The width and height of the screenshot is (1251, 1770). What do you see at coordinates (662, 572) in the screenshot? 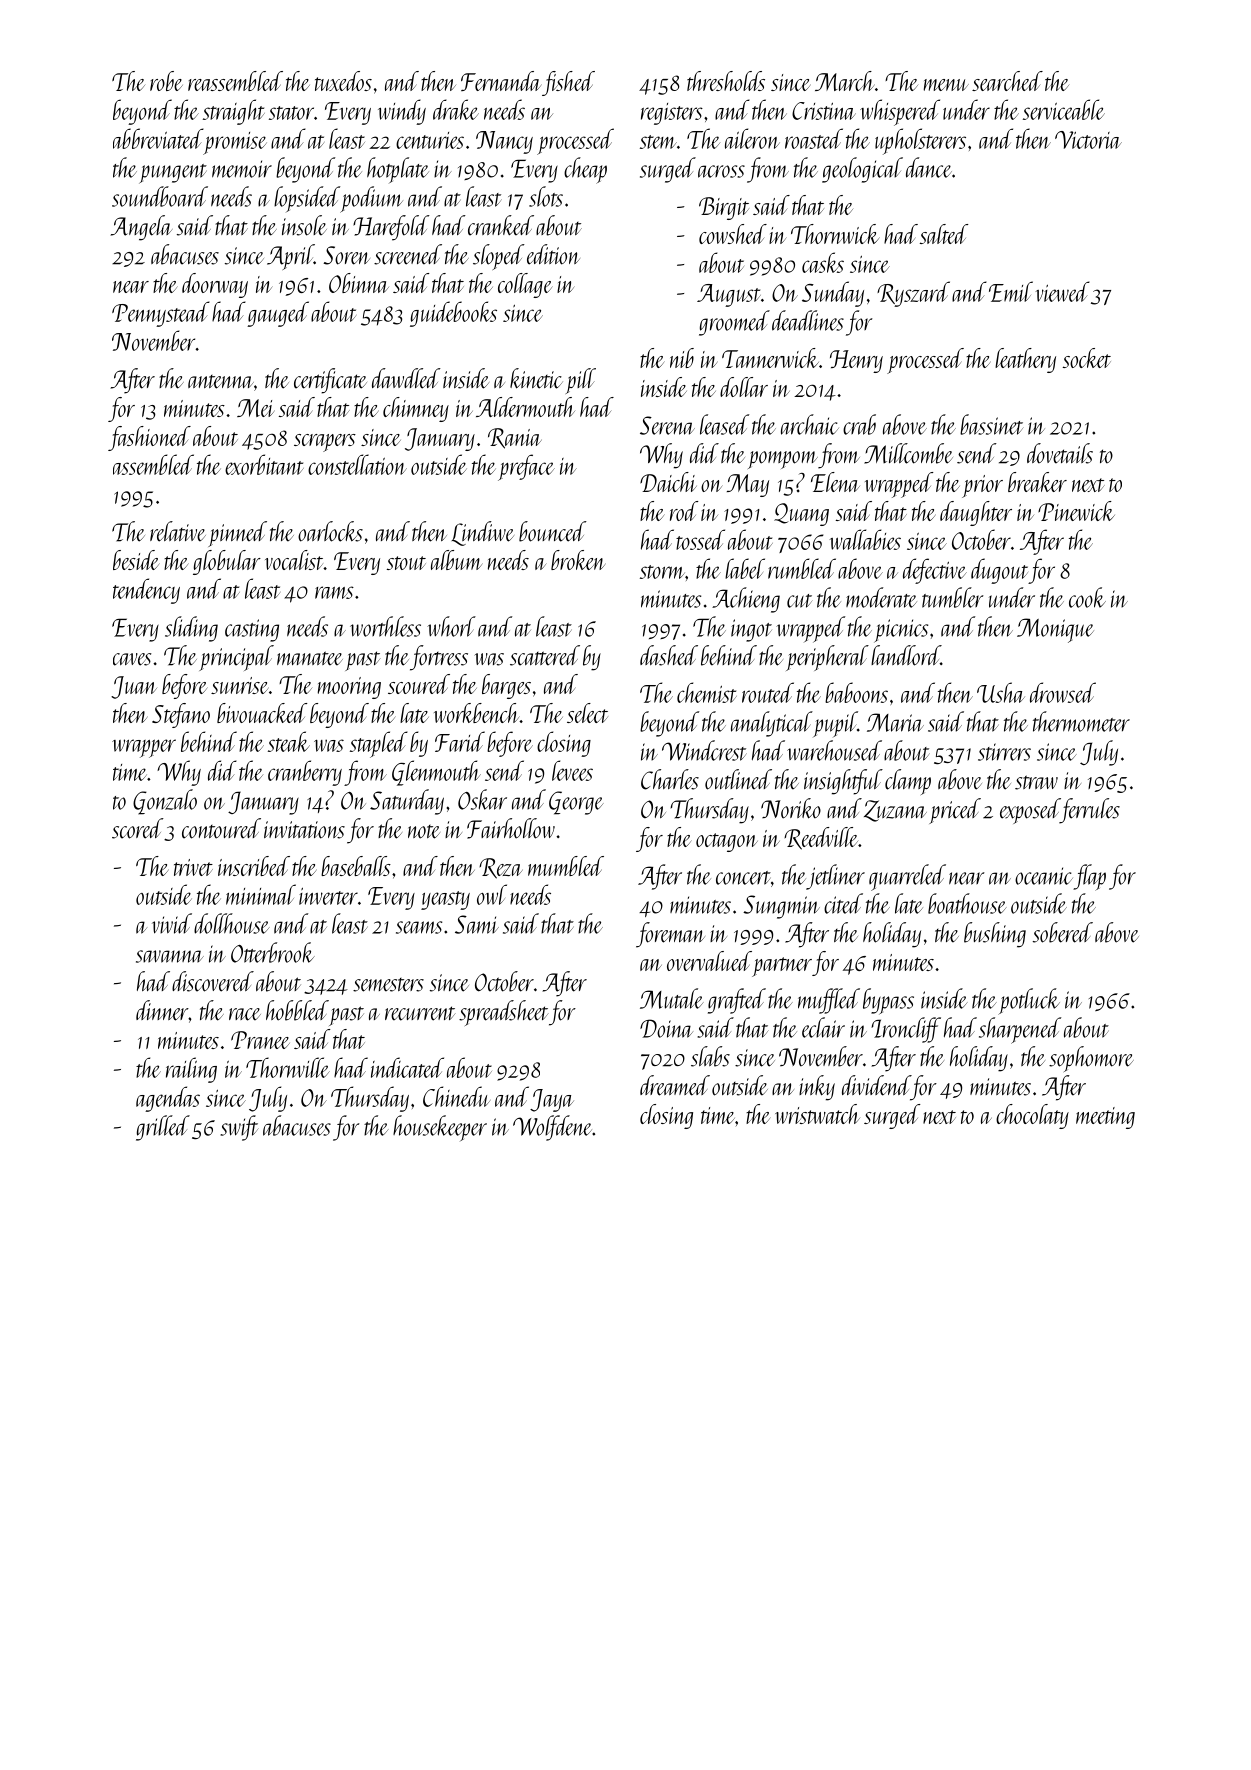
I see `storm` at bounding box center [662, 572].
